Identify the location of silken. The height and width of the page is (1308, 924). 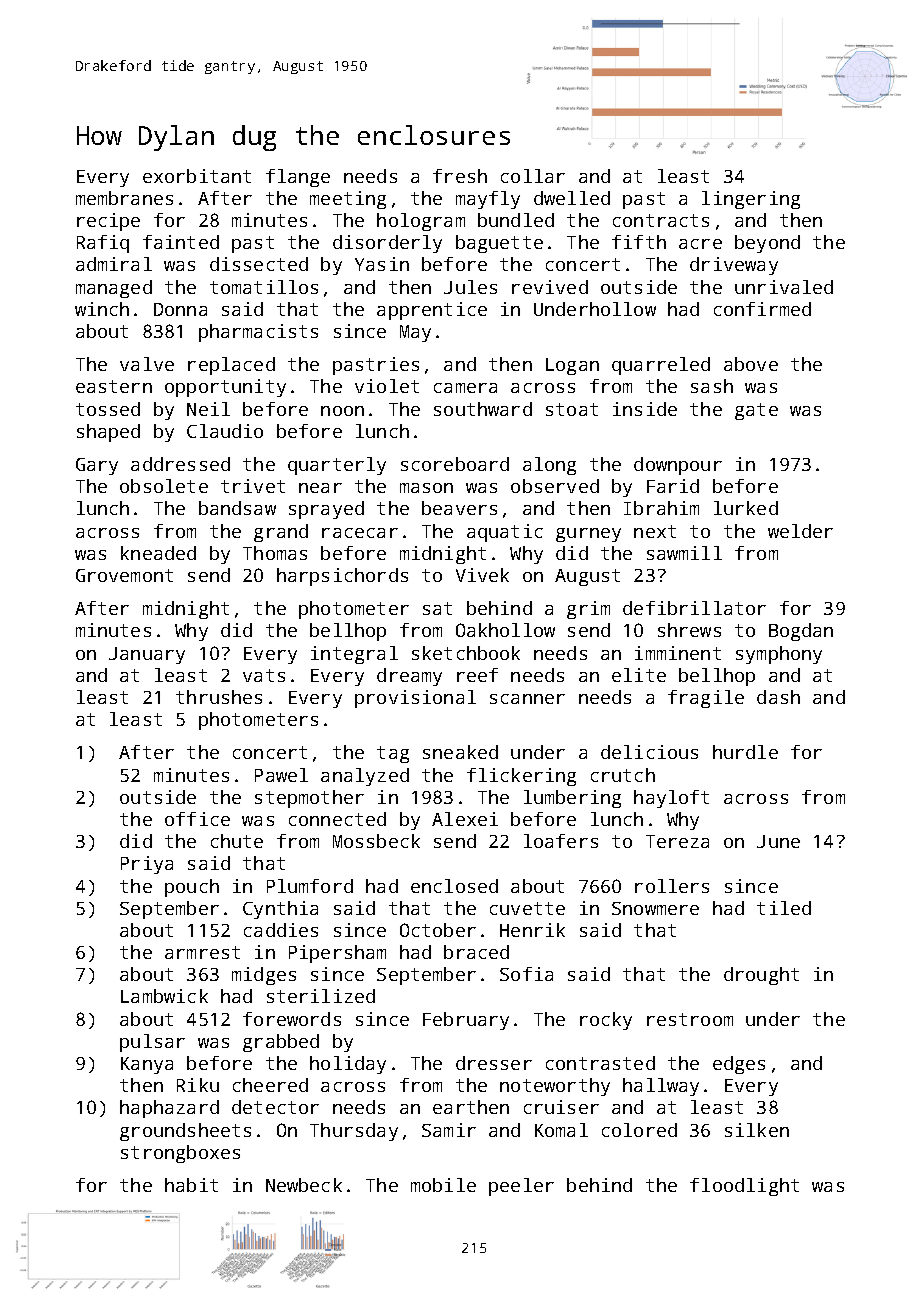
(757, 1130).
